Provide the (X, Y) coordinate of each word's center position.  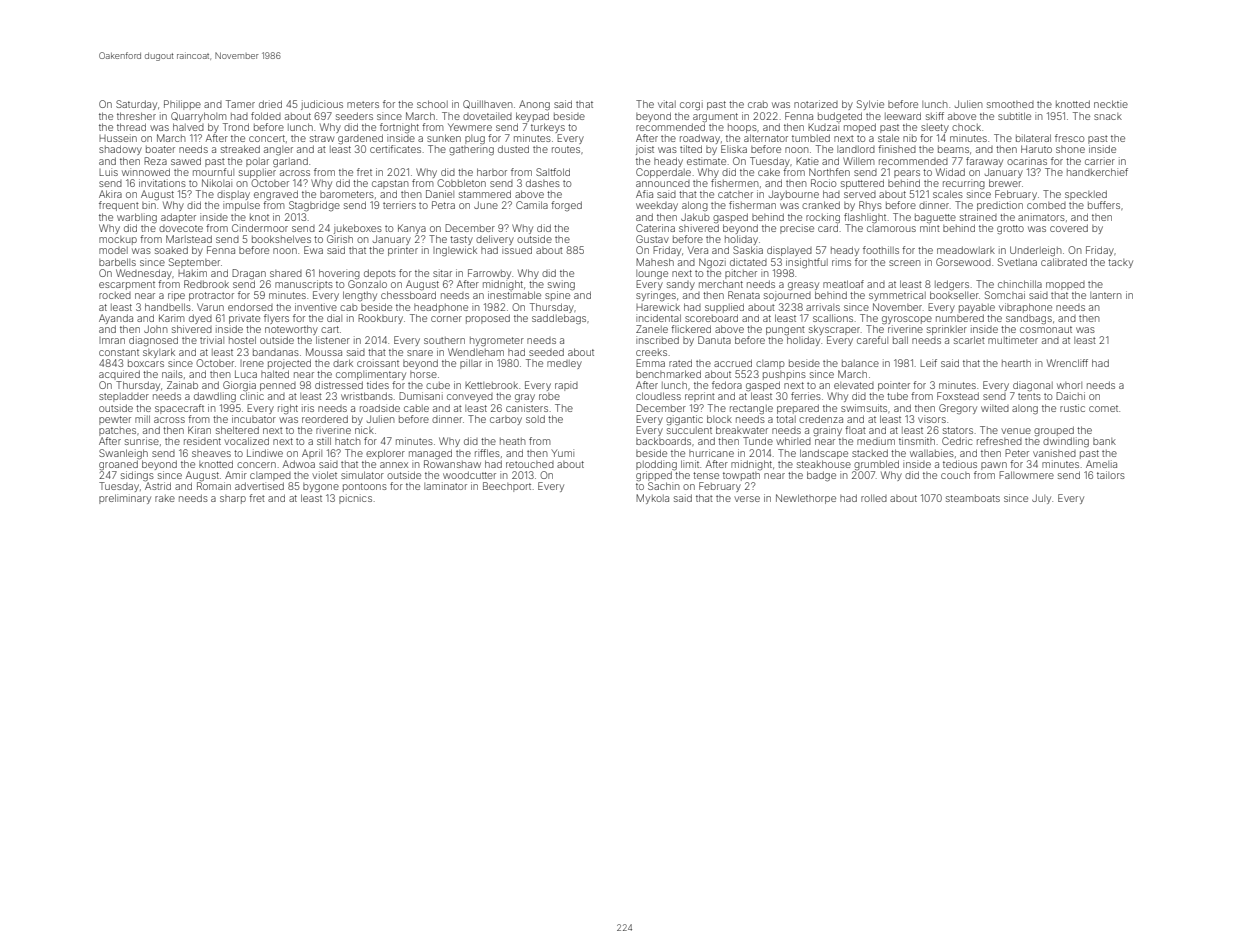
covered (1069, 228)
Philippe (182, 105)
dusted (513, 149)
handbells (168, 307)
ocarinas (1027, 161)
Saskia (748, 250)
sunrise (142, 441)
